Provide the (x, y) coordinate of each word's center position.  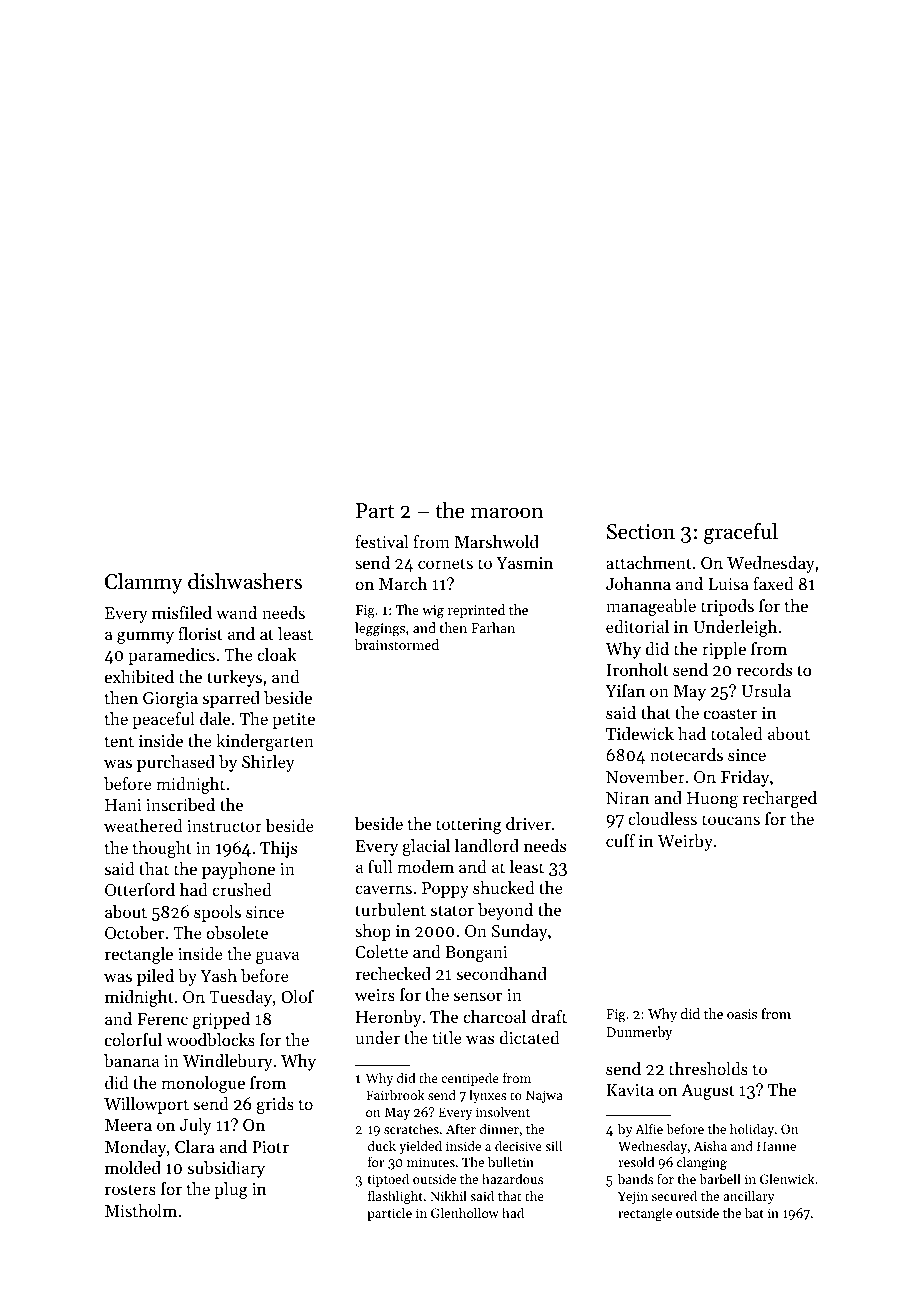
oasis (742, 1014)
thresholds (708, 1068)
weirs (375, 995)
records (764, 669)
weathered (143, 825)
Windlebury (227, 1062)
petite (293, 721)
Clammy (143, 583)
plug (231, 1190)
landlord (487, 845)
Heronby (388, 1018)
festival (381, 541)
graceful (741, 533)
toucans (731, 819)
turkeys (234, 678)
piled (155, 977)
